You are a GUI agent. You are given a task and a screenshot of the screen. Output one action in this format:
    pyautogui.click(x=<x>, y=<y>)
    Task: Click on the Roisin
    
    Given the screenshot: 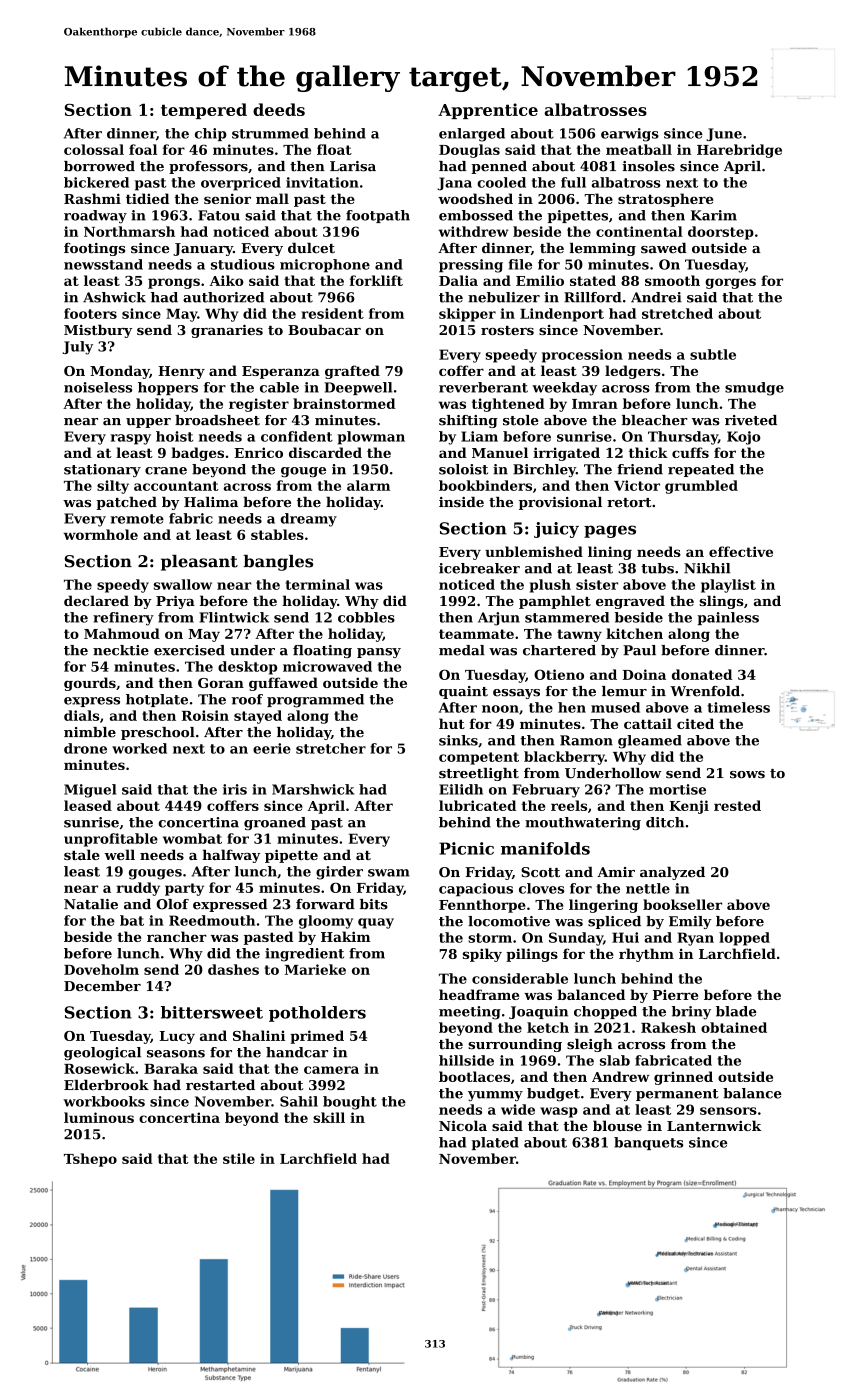 What is the action you would take?
    pyautogui.click(x=205, y=715)
